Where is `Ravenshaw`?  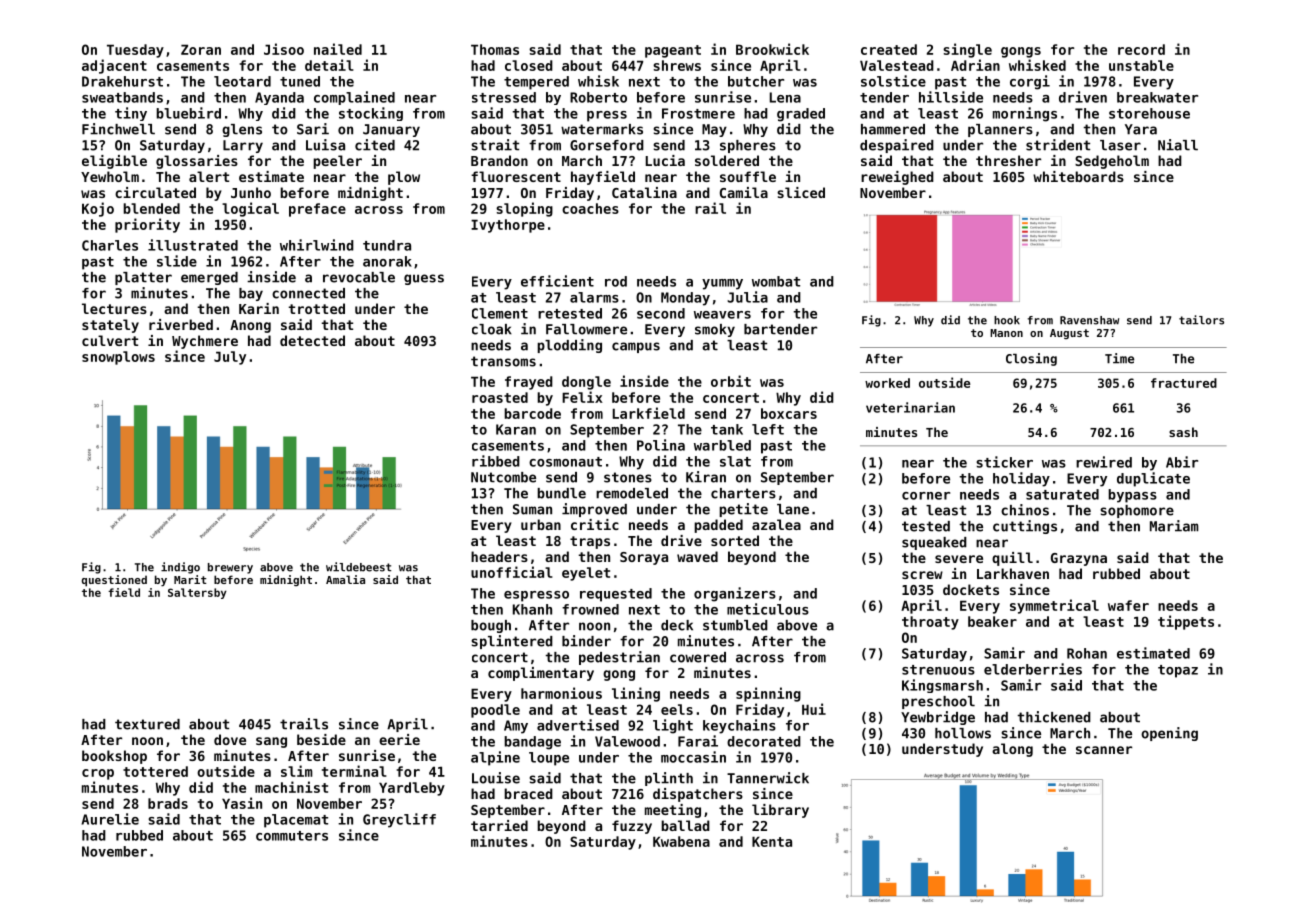 Ravenshaw is located at coordinates (1089, 320).
